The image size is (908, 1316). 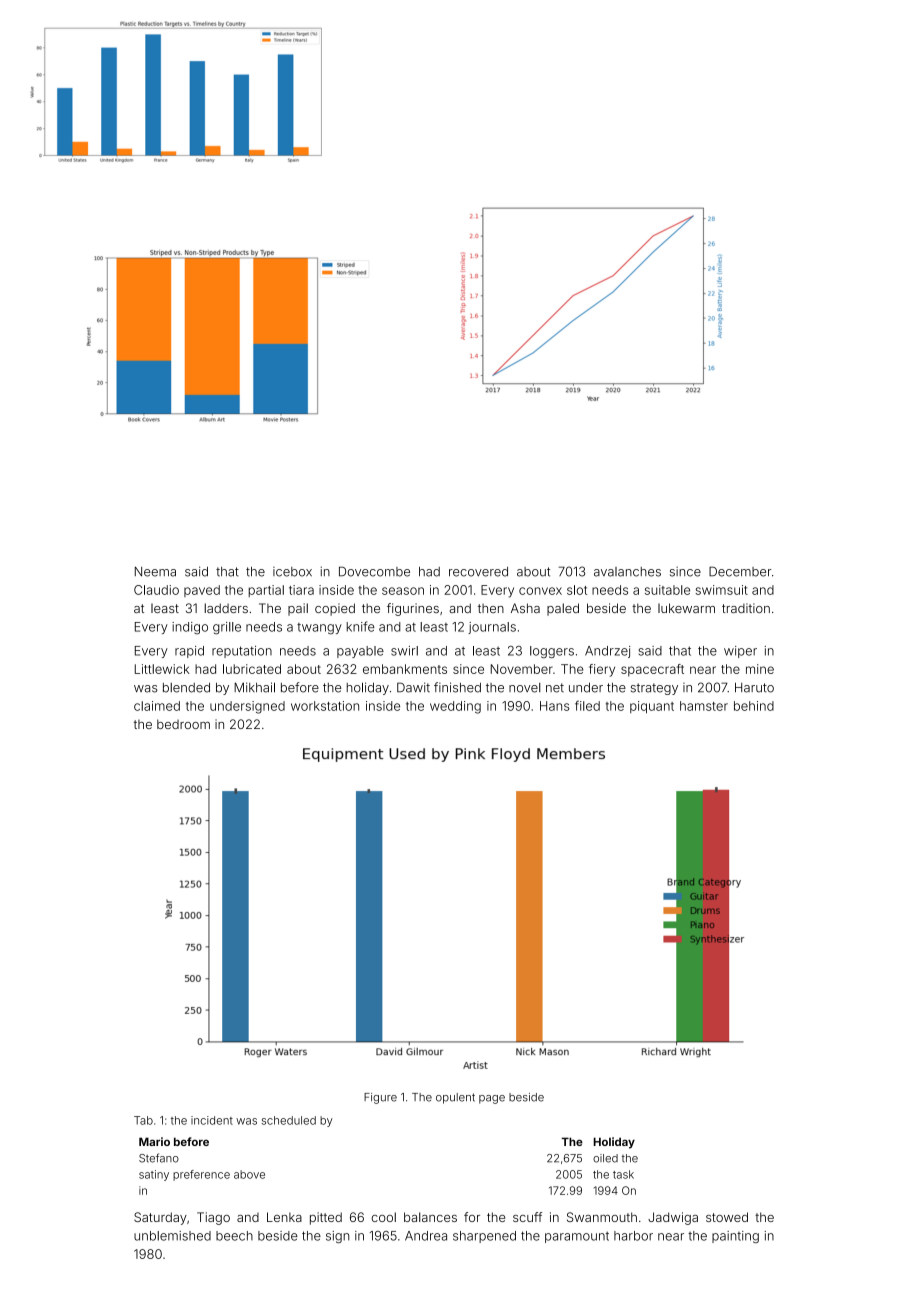 What do you see at coordinates (155, 572) in the screenshot?
I see `Neema` at bounding box center [155, 572].
